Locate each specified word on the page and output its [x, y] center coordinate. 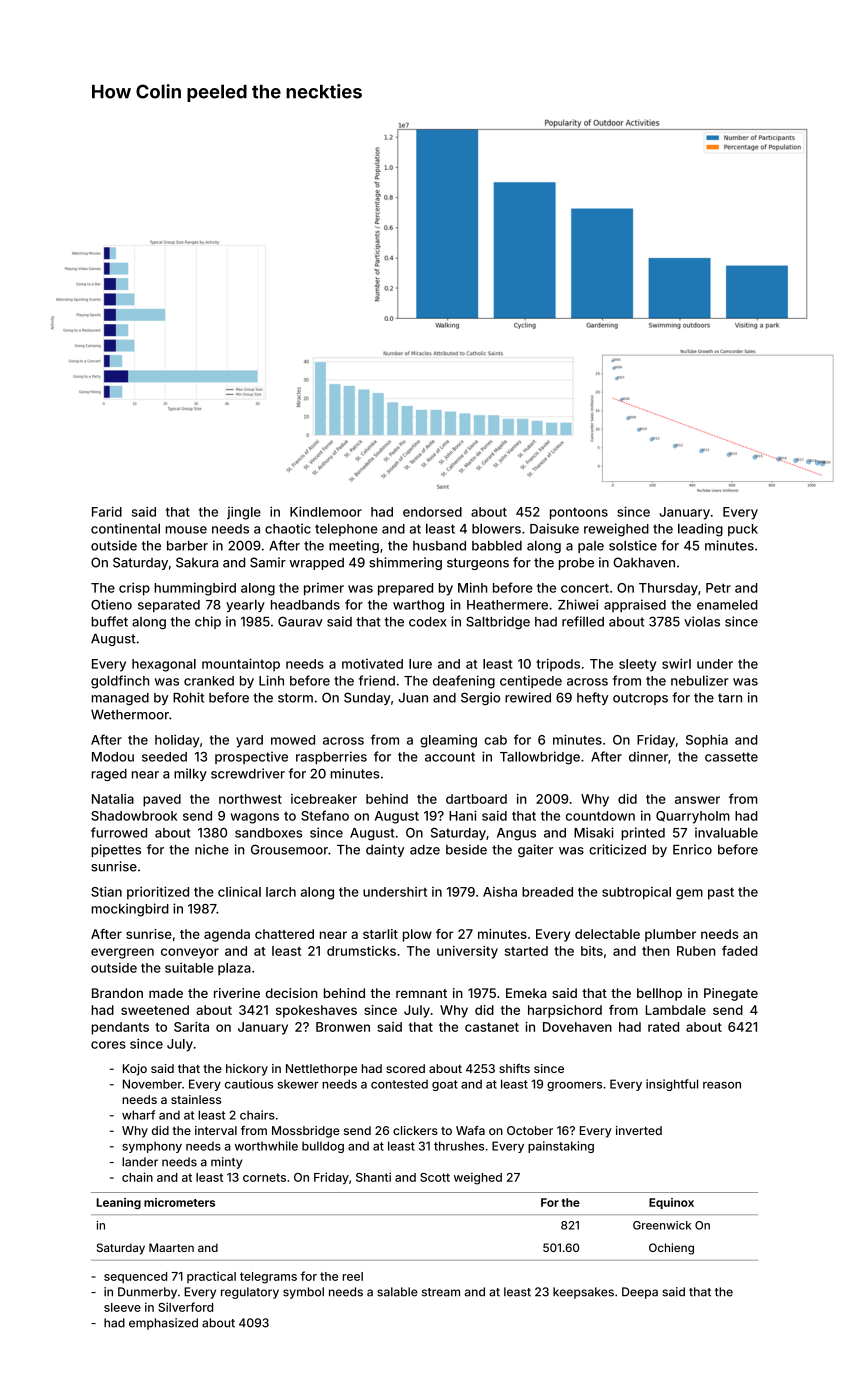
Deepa [640, 1293]
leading [700, 530]
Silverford [185, 1307]
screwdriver [248, 773]
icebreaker [324, 799]
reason [722, 1085]
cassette [731, 757]
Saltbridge [498, 622]
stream [441, 1292]
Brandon [117, 993]
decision [292, 993]
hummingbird [195, 589]
